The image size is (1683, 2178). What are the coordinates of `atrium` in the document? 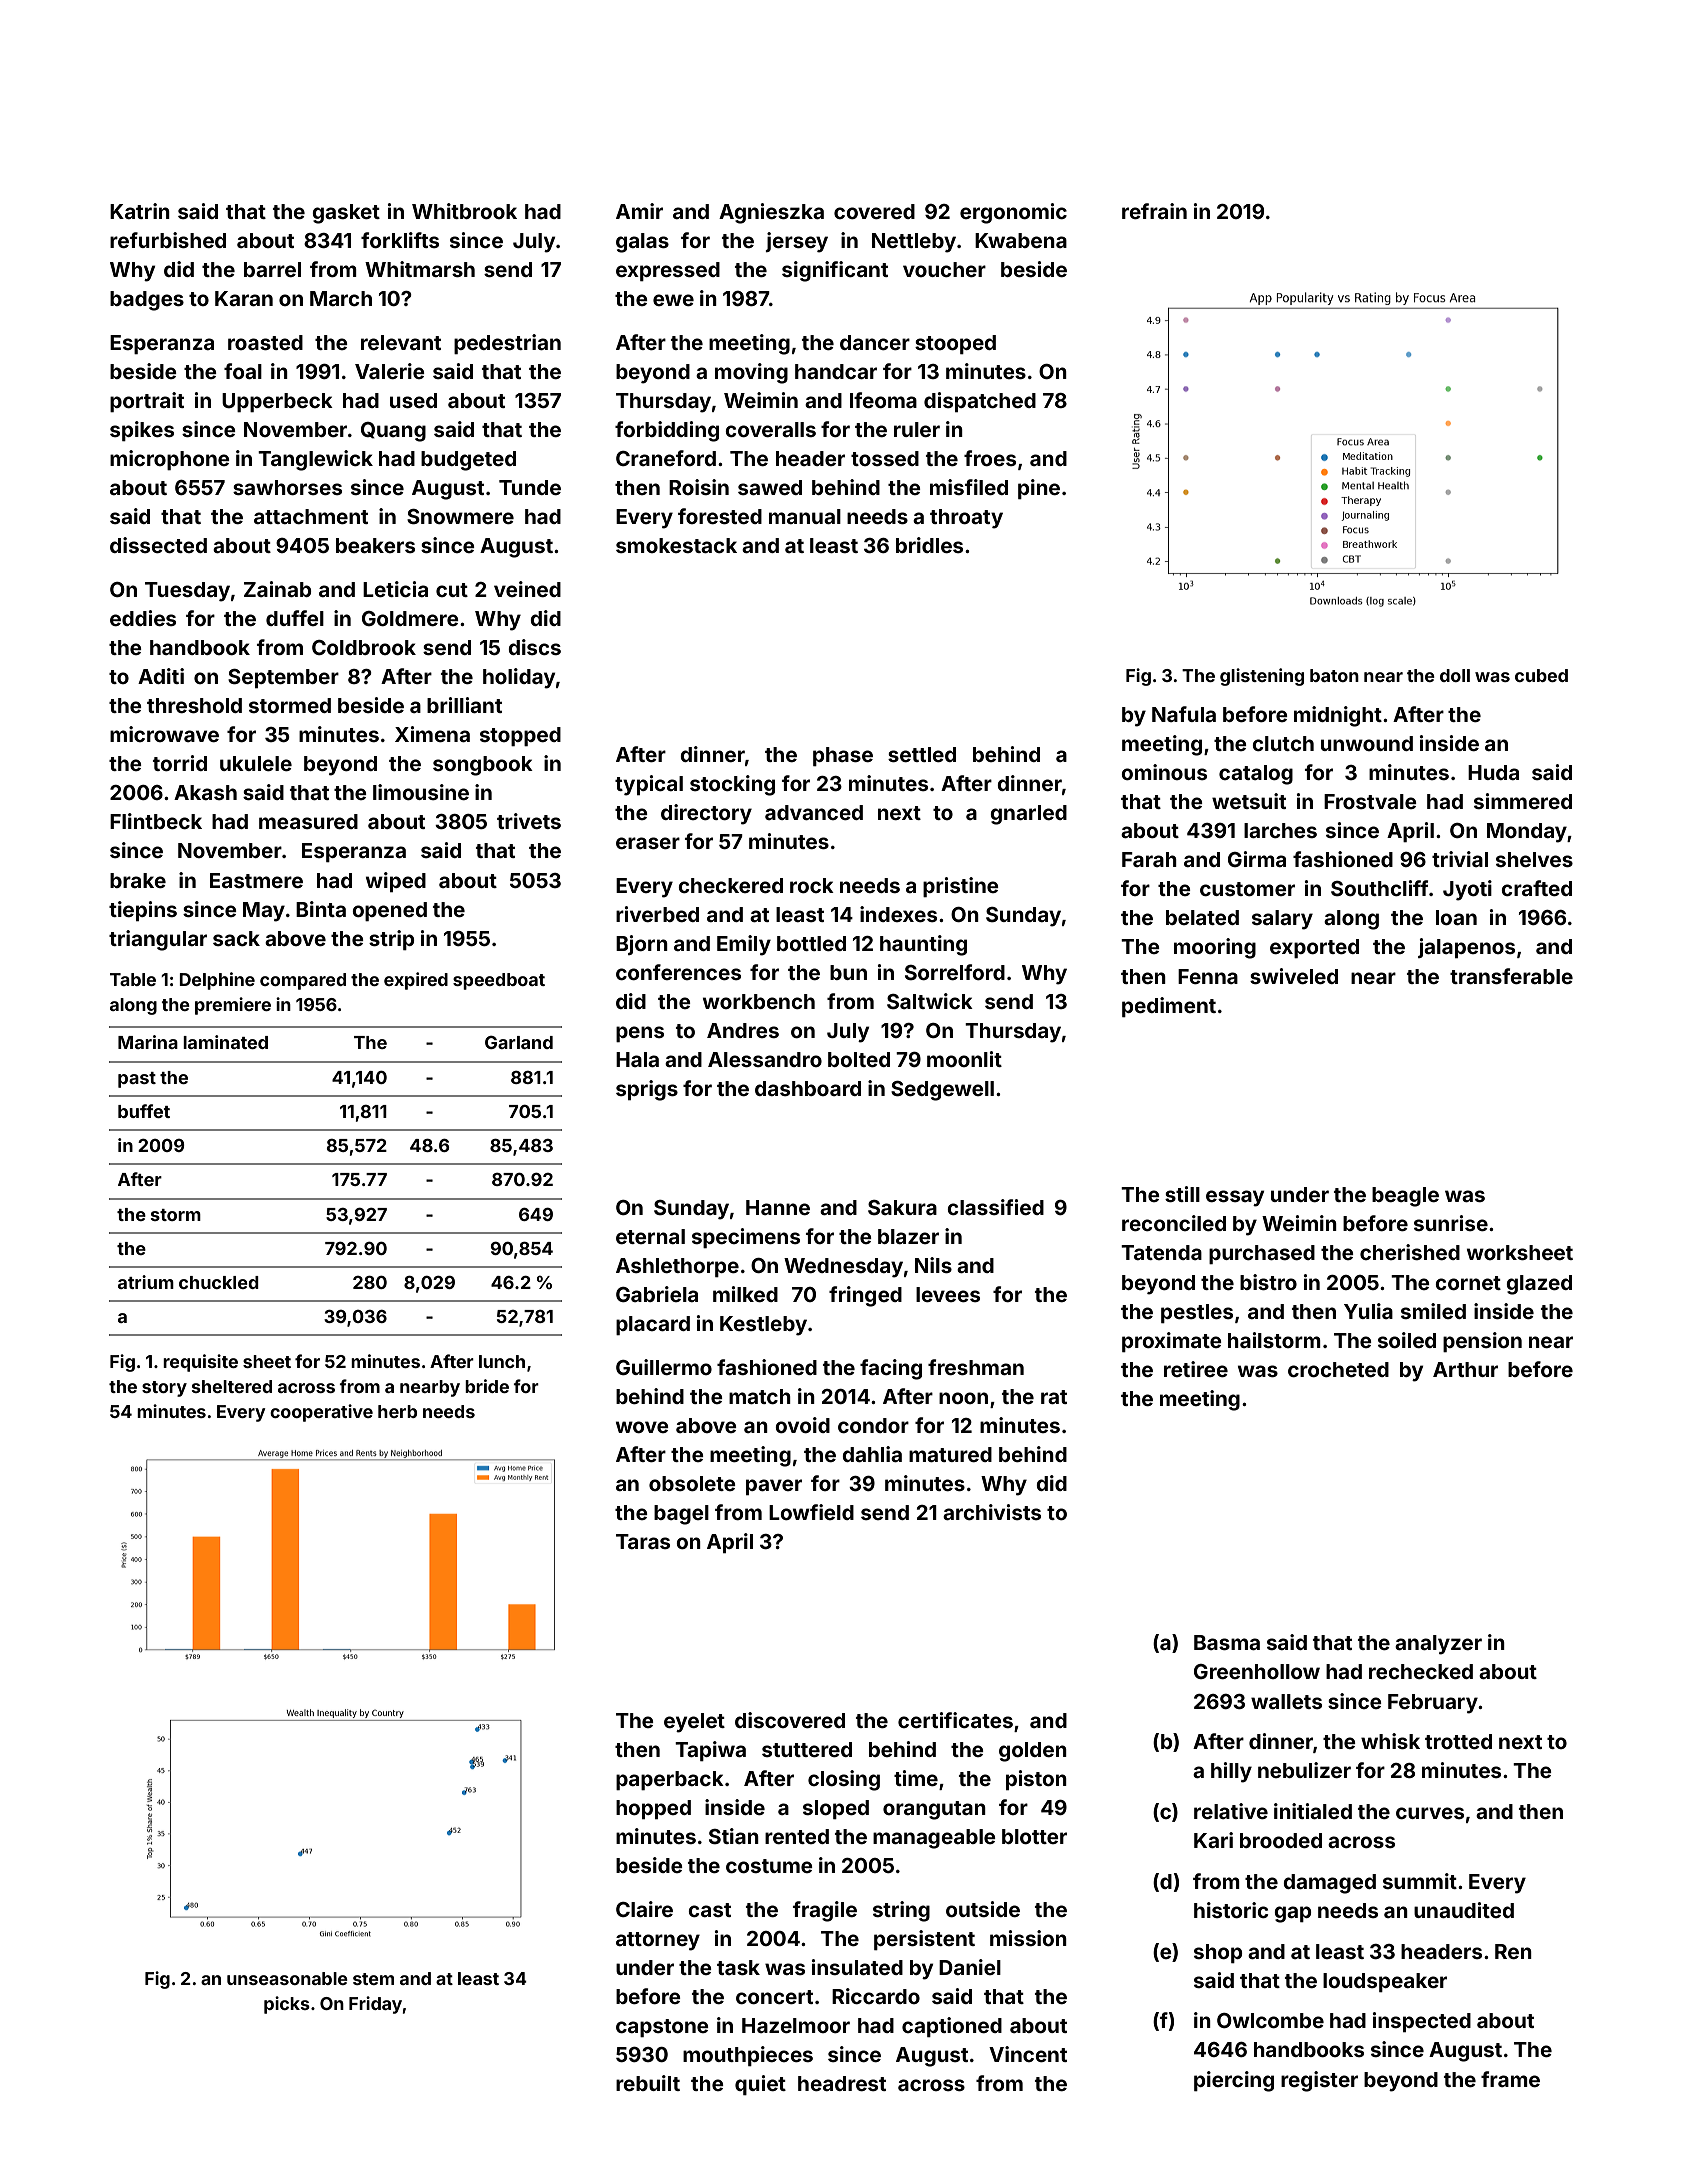 It's located at (146, 1282).
